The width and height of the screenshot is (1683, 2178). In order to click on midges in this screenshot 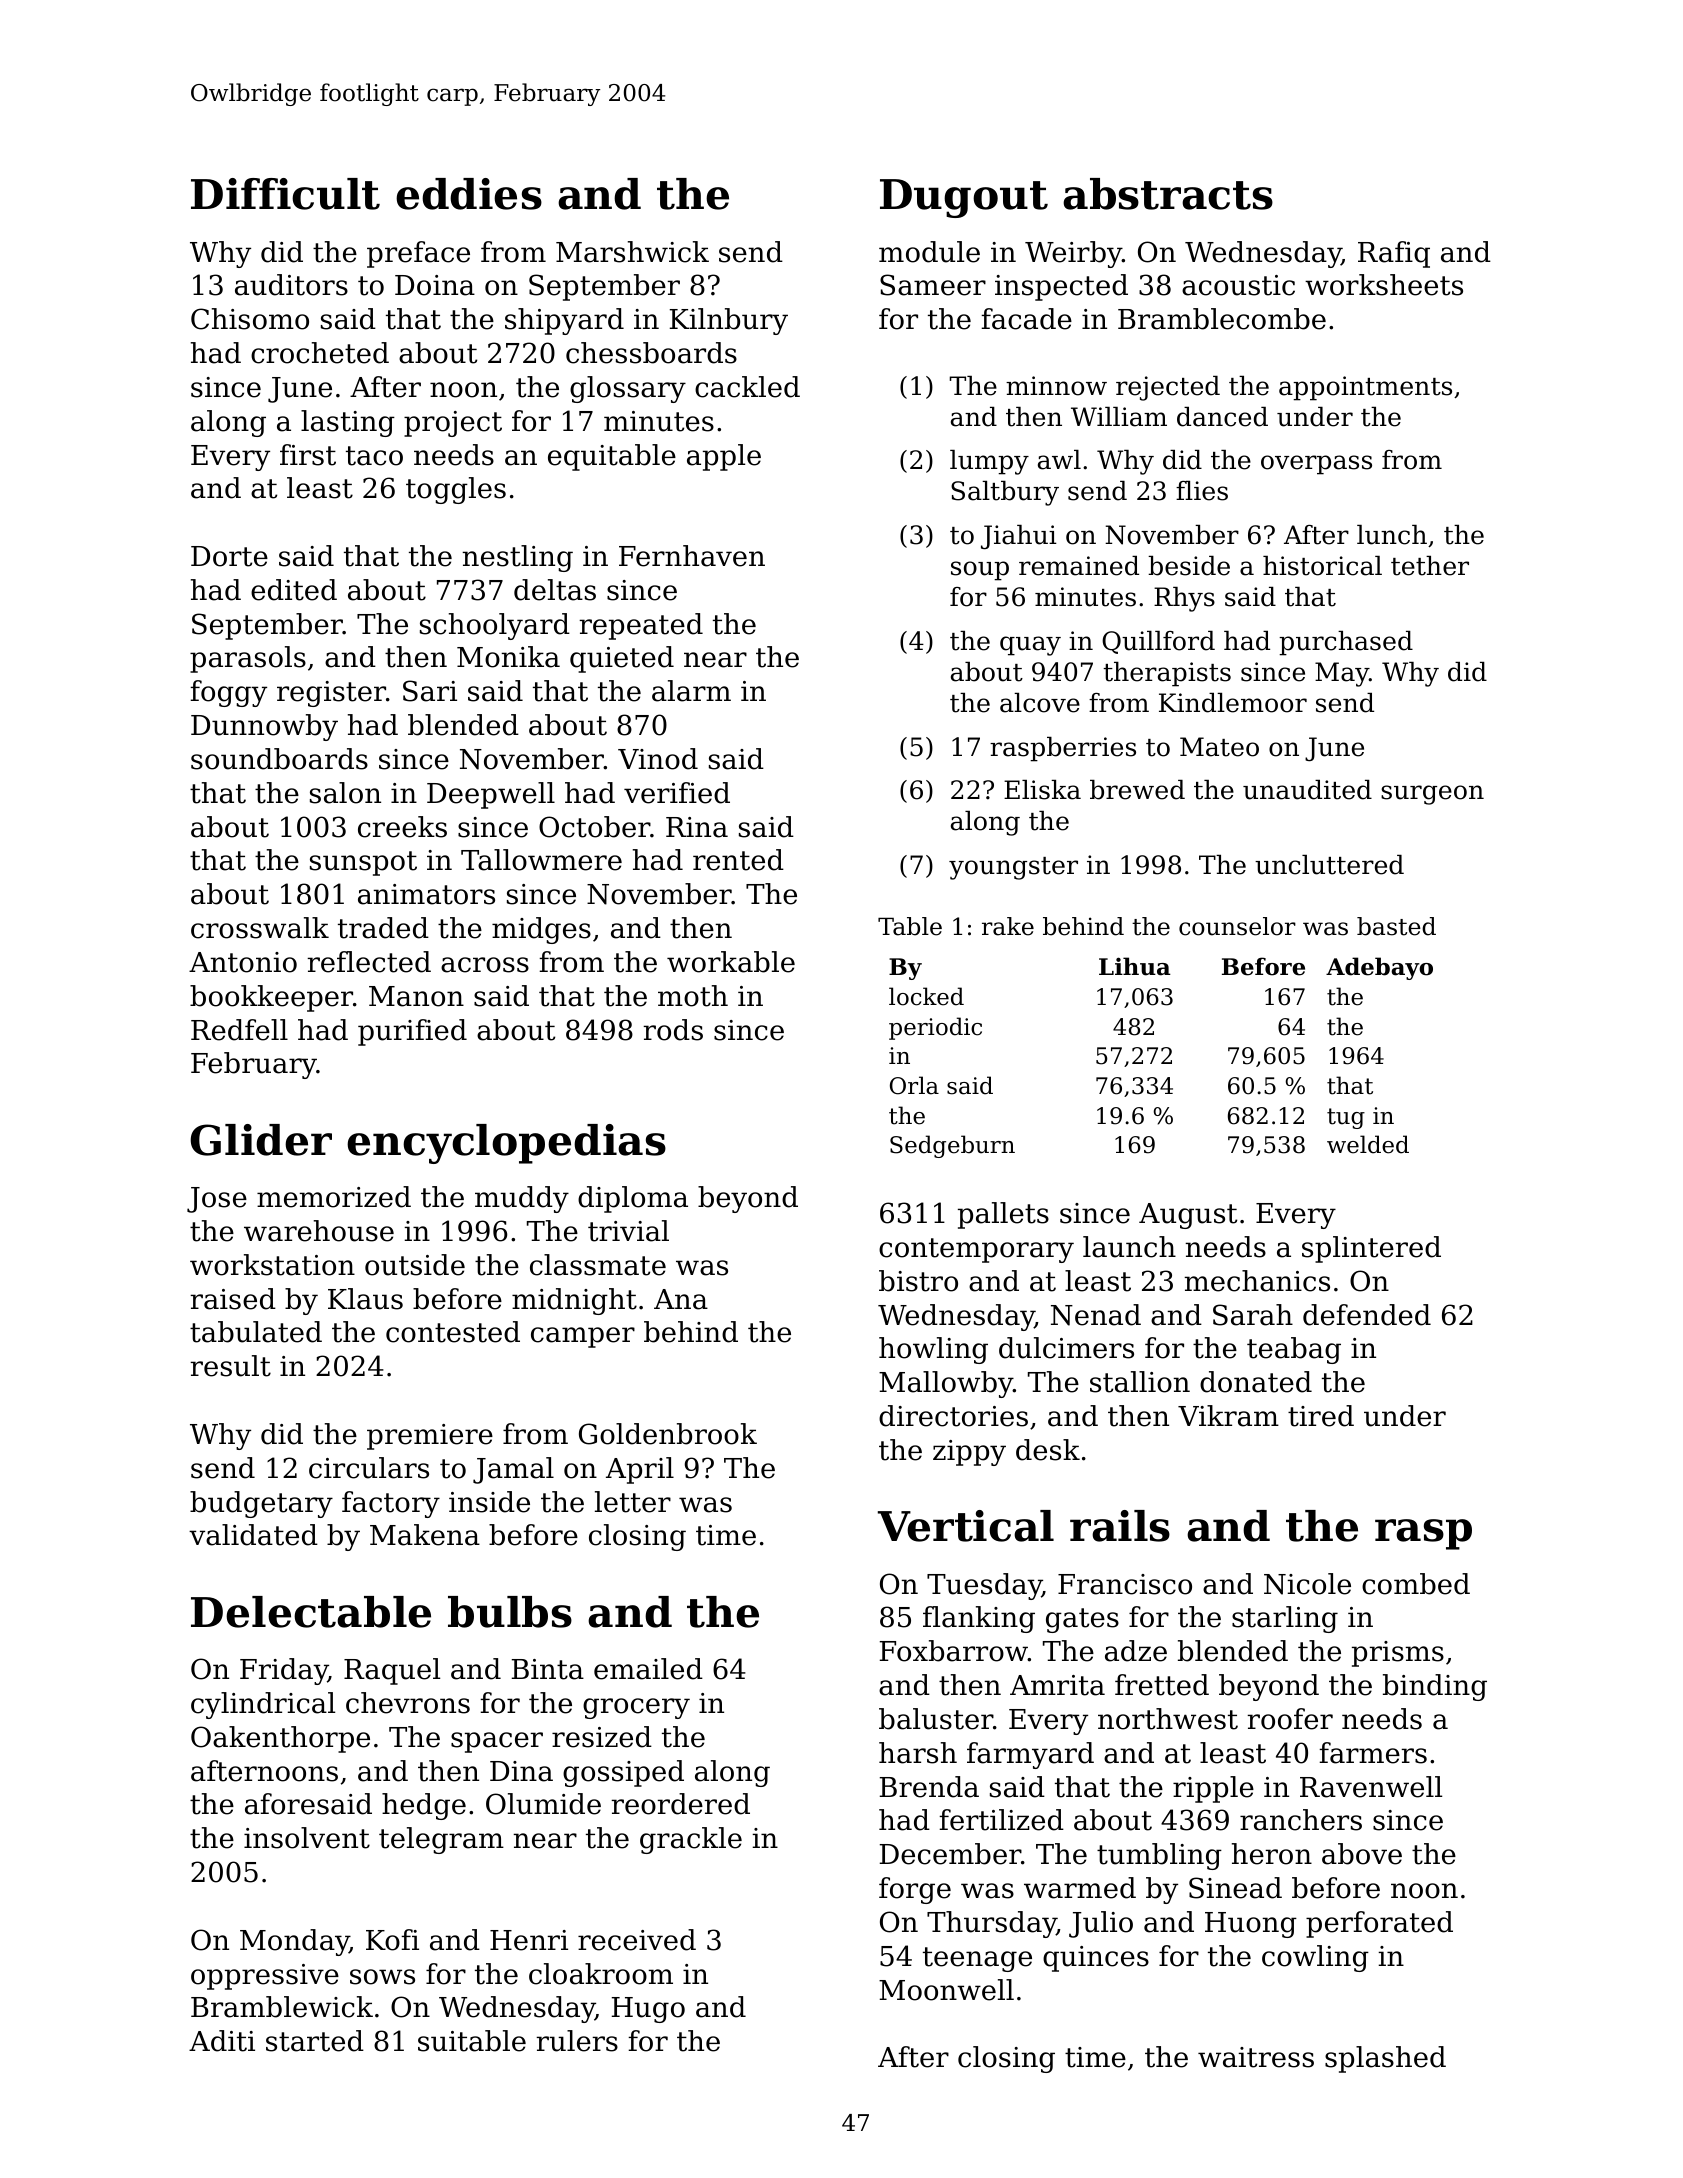, I will do `click(541, 930)`.
